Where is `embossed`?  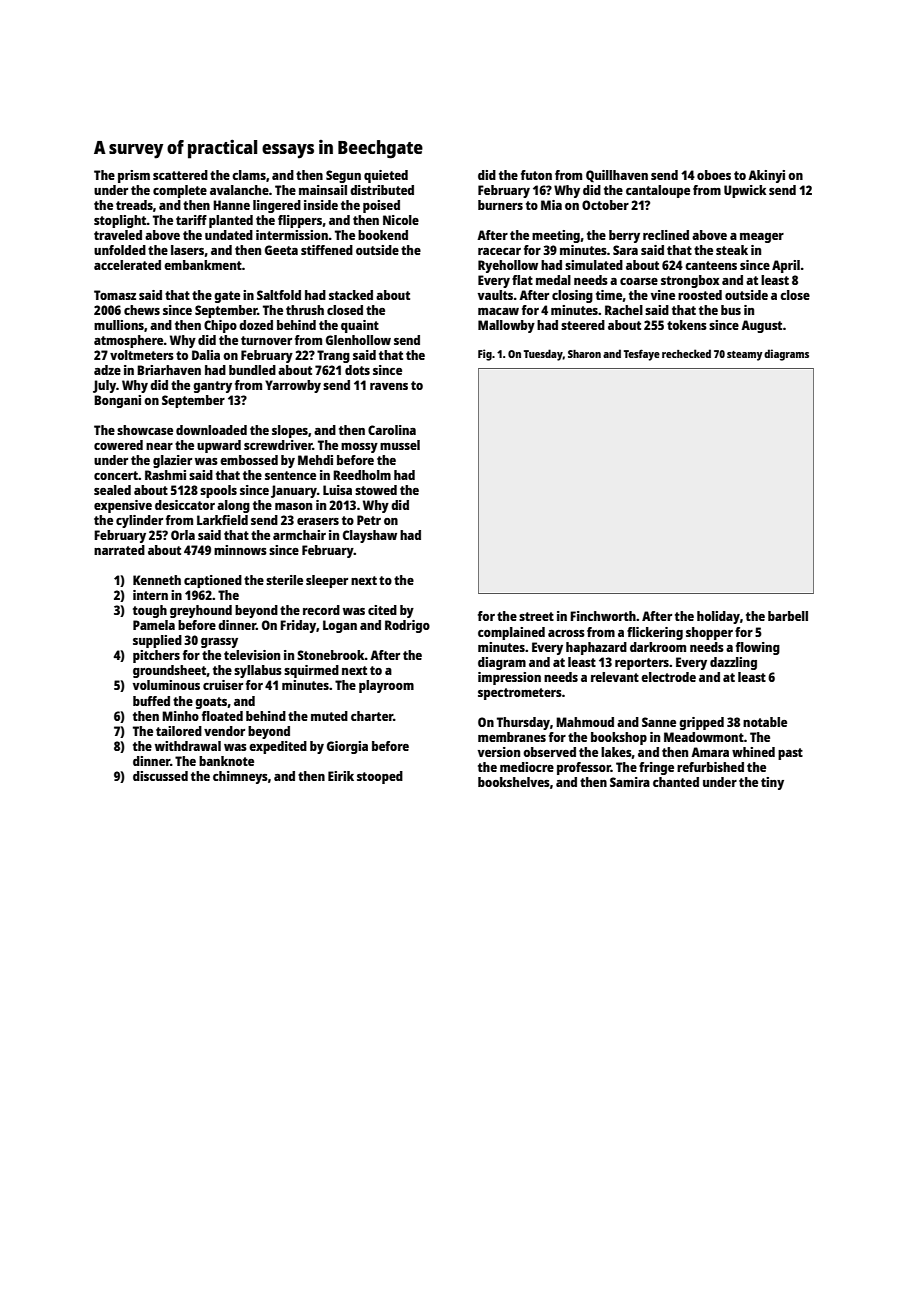 embossed is located at coordinates (249, 460).
